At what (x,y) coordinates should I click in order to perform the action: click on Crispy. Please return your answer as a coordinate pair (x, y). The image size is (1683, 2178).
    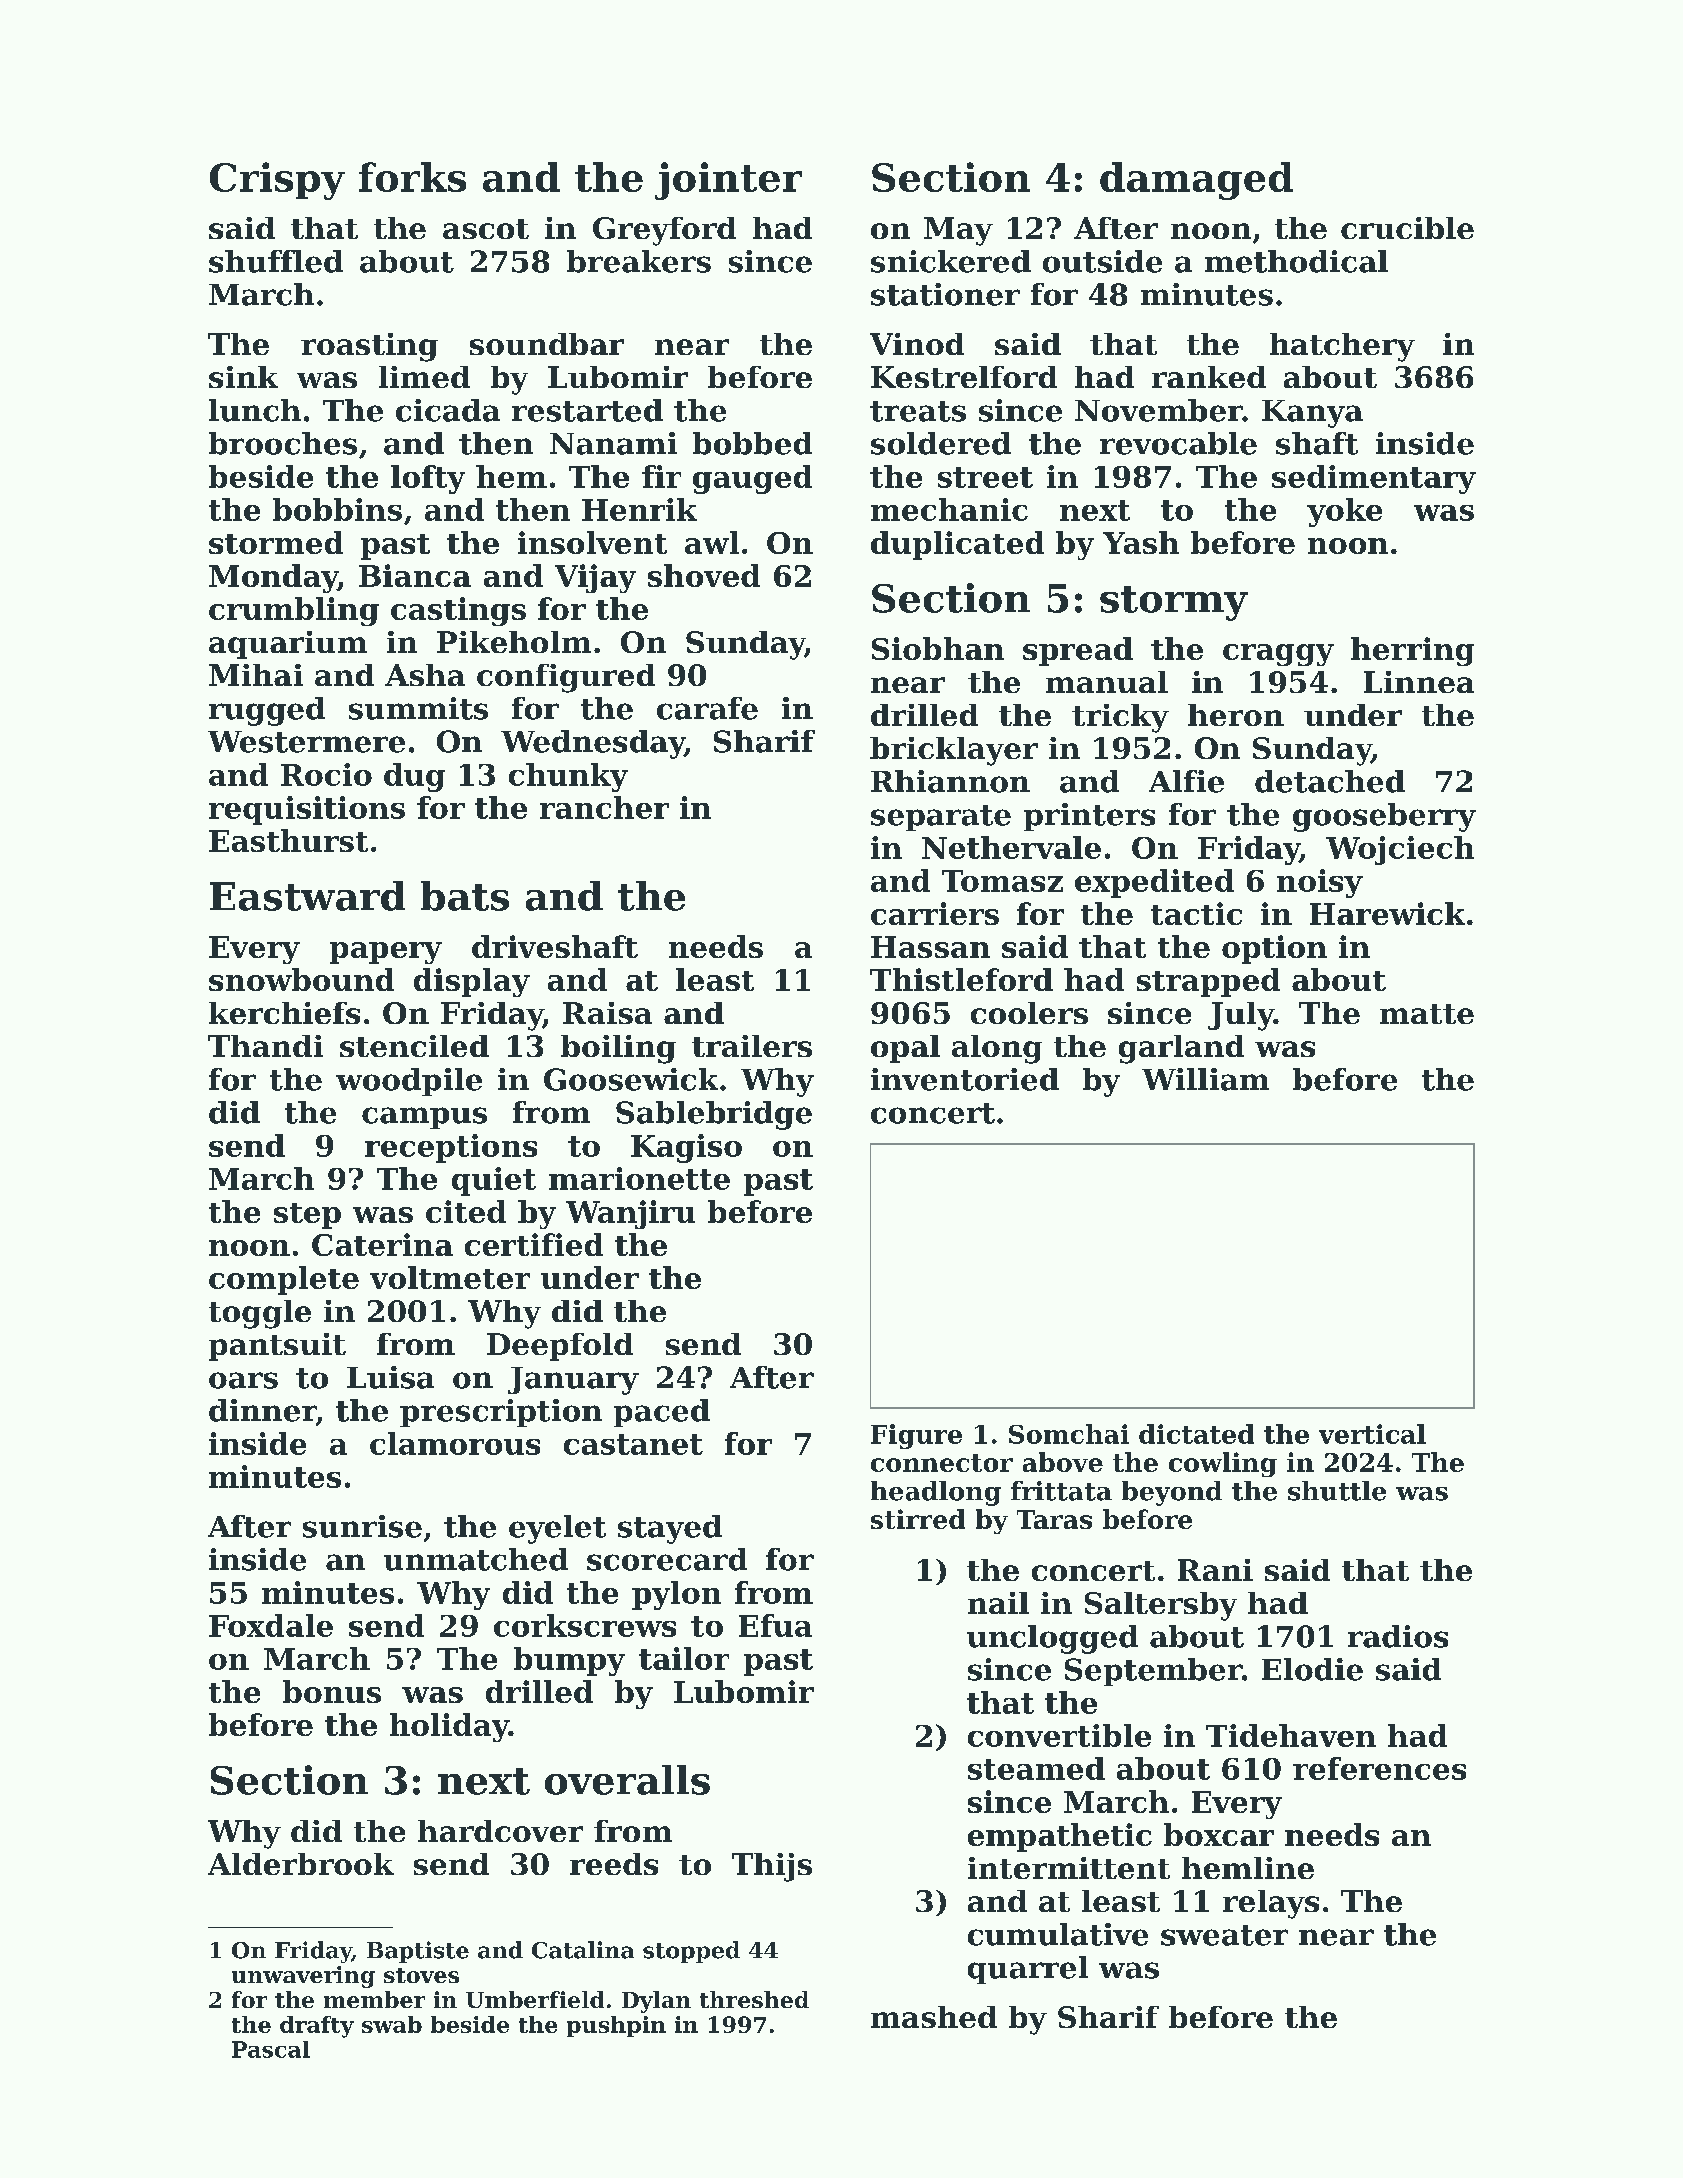
    Looking at the image, I should click on (277, 181).
